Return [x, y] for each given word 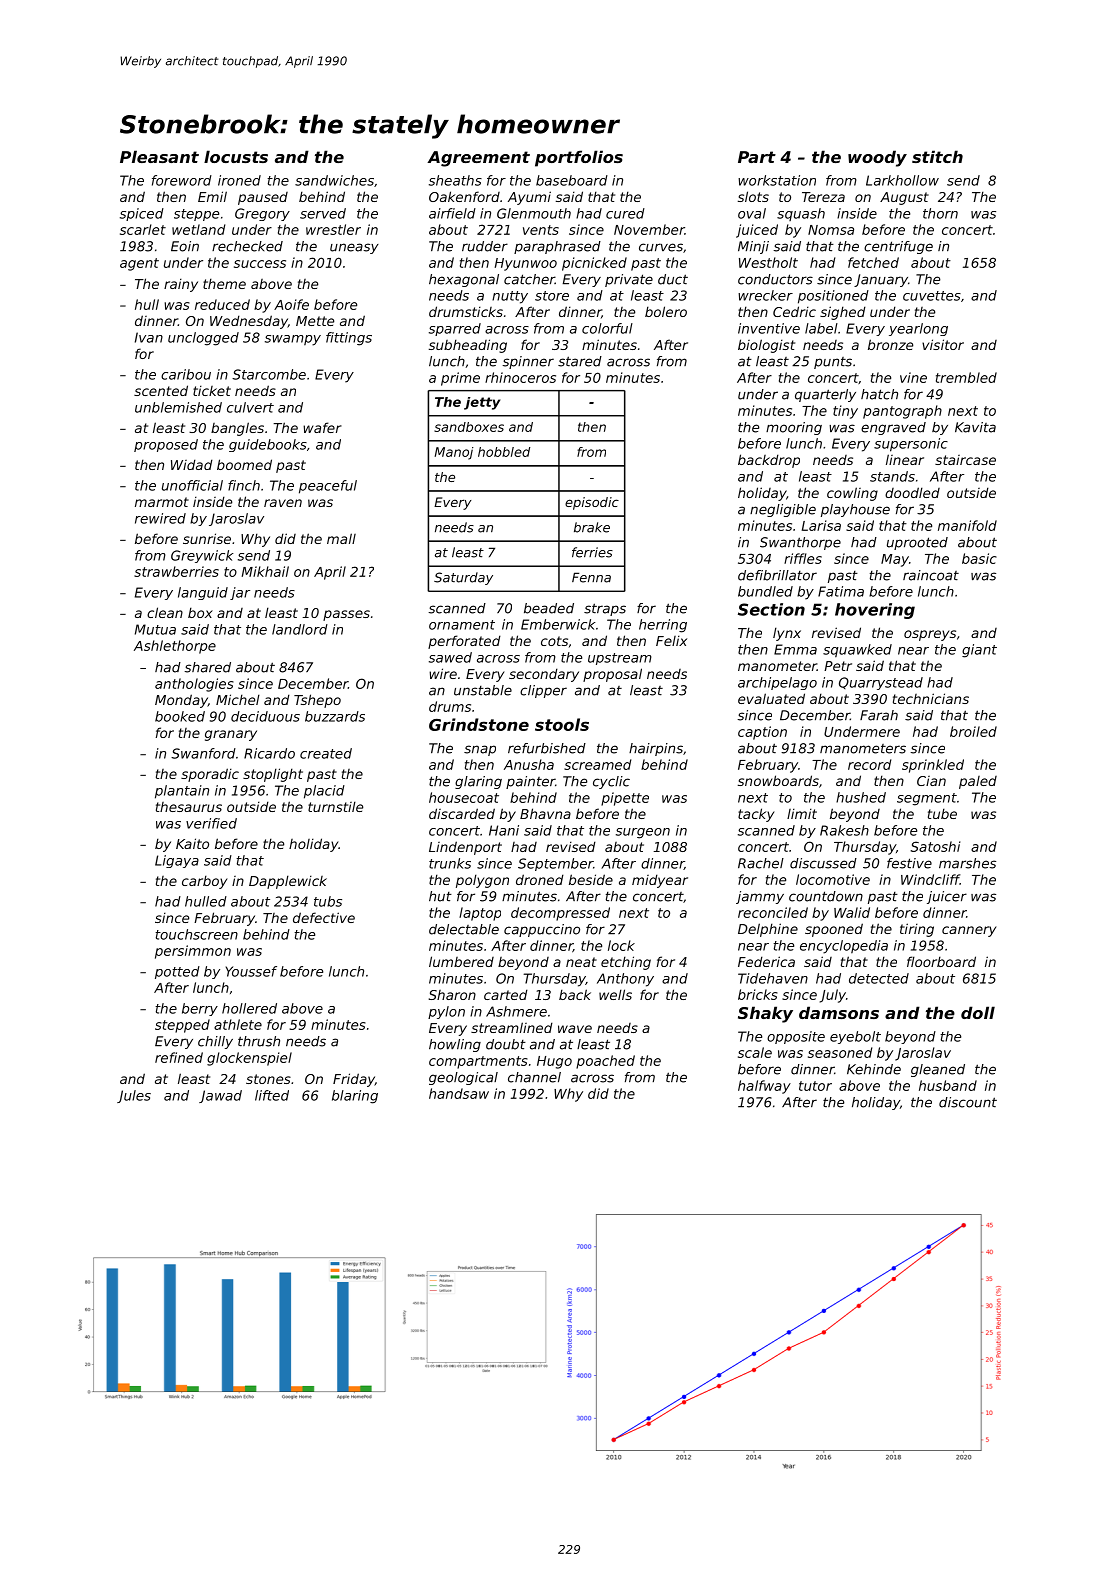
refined [179, 1057]
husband [948, 1085]
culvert [250, 407]
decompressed [560, 914]
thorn [940, 213]
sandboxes [469, 427]
